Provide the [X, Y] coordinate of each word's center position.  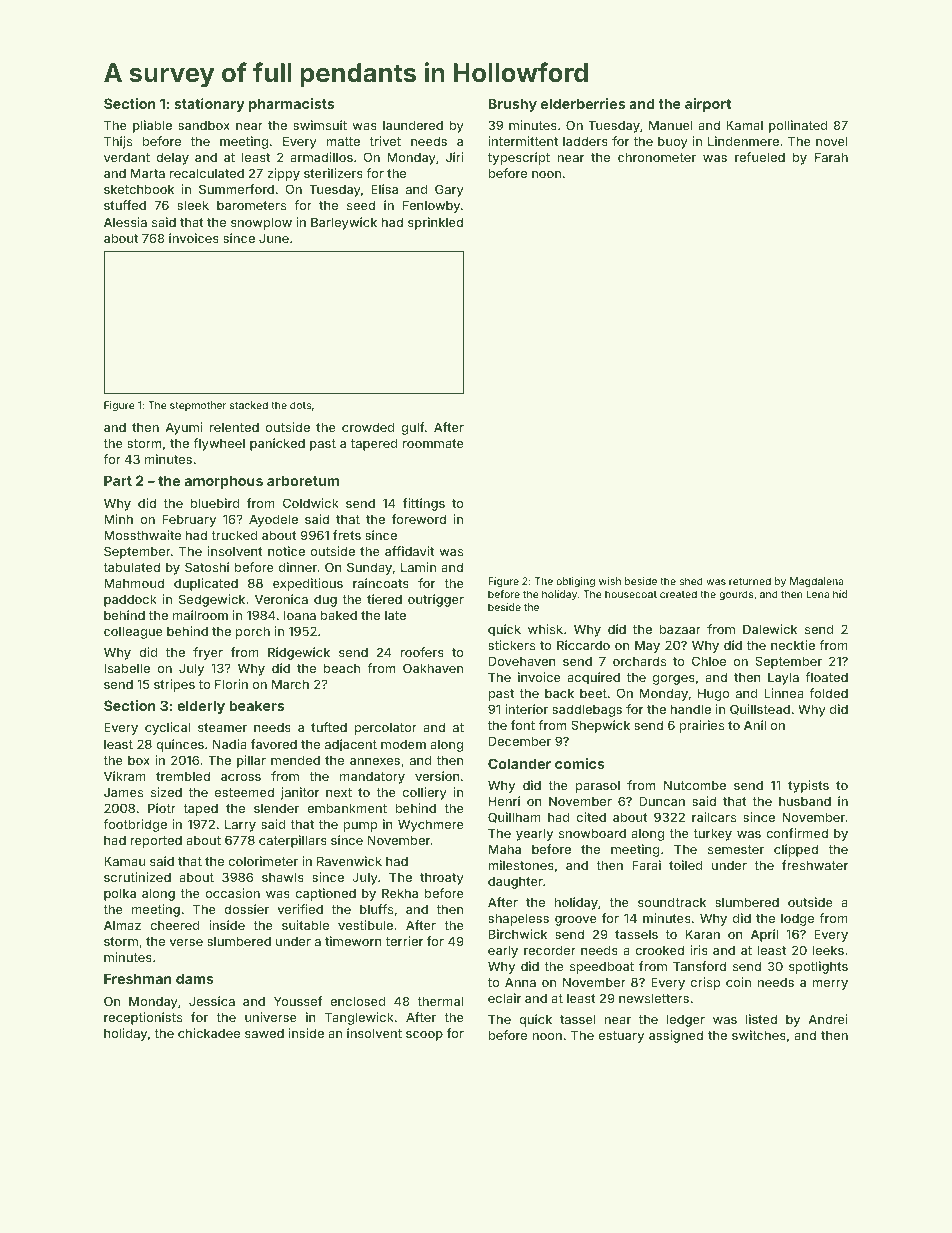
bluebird [215, 503]
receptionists [143, 1018]
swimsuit [320, 125]
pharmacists [291, 105]
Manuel [671, 125]
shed [691, 581]
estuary [621, 1037]
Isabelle [127, 668]
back [559, 693]
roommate [433, 443]
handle [691, 709]
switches [759, 1035]
